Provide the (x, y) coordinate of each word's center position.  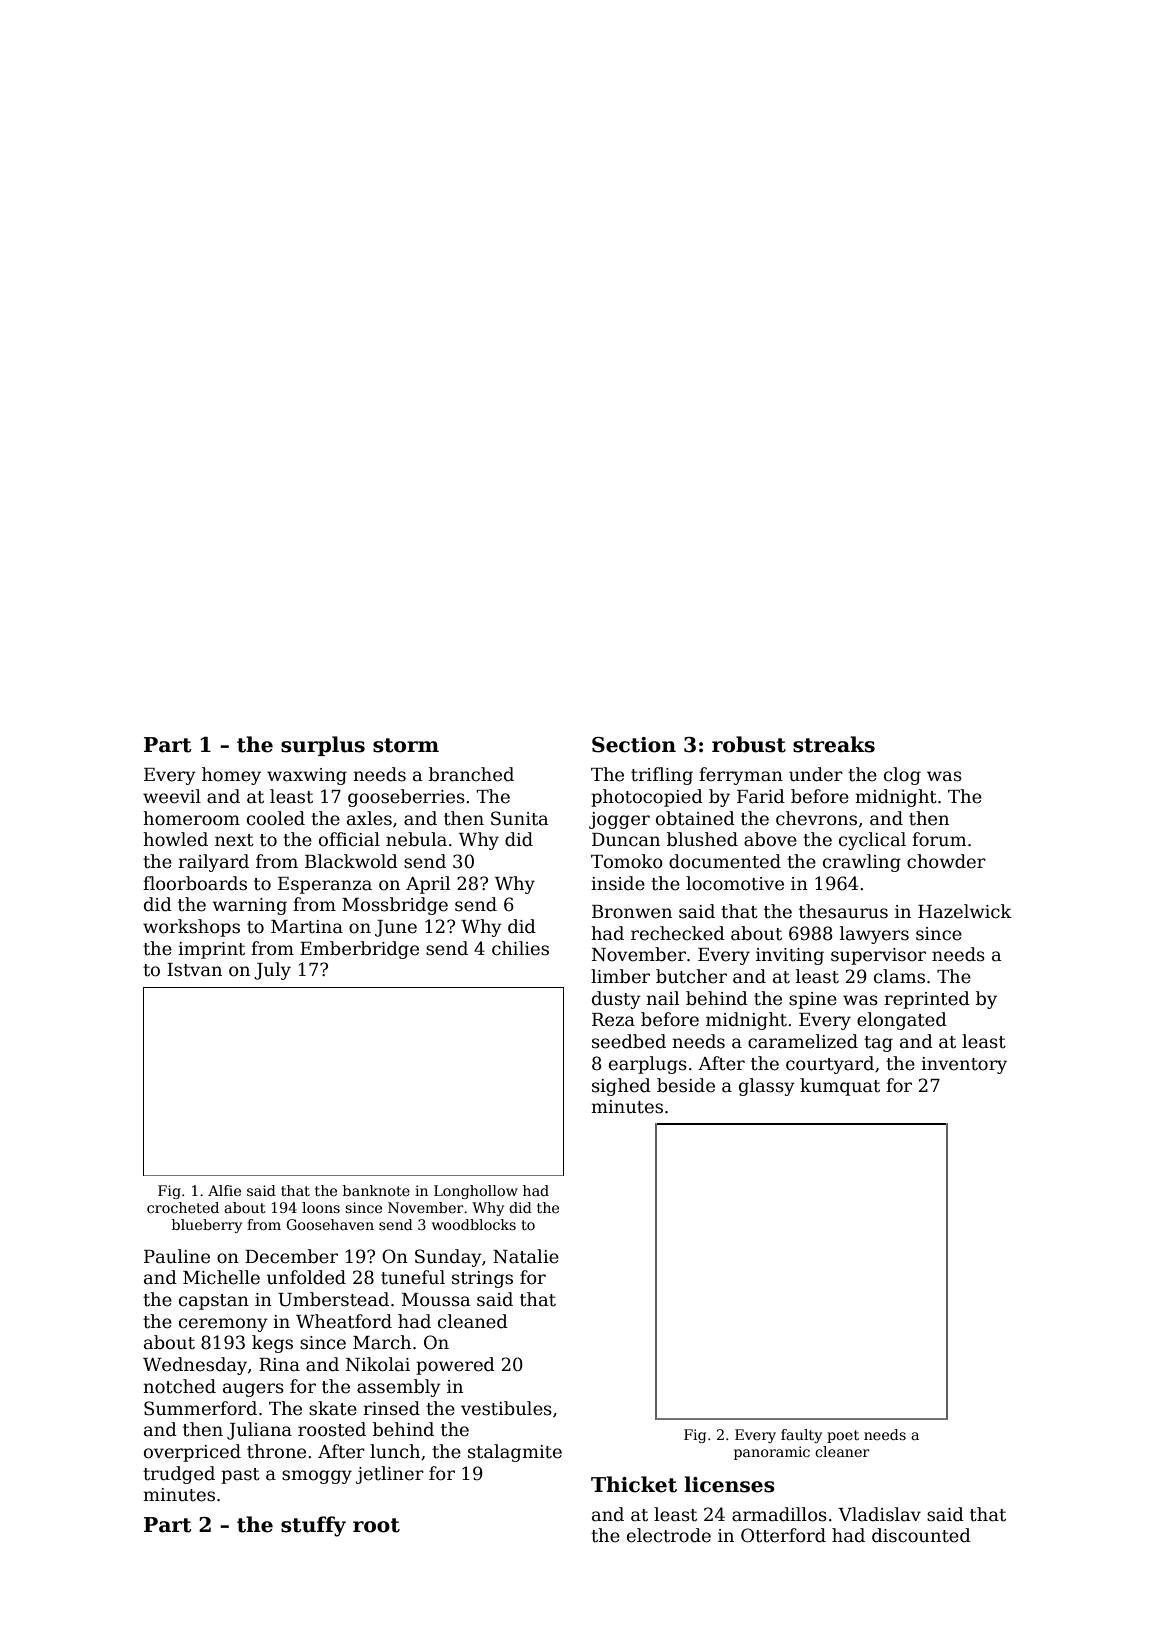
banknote (376, 1190)
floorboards (195, 883)
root (376, 1525)
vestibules (506, 1408)
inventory (964, 1065)
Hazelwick (965, 911)
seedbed (629, 1041)
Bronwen (632, 912)
